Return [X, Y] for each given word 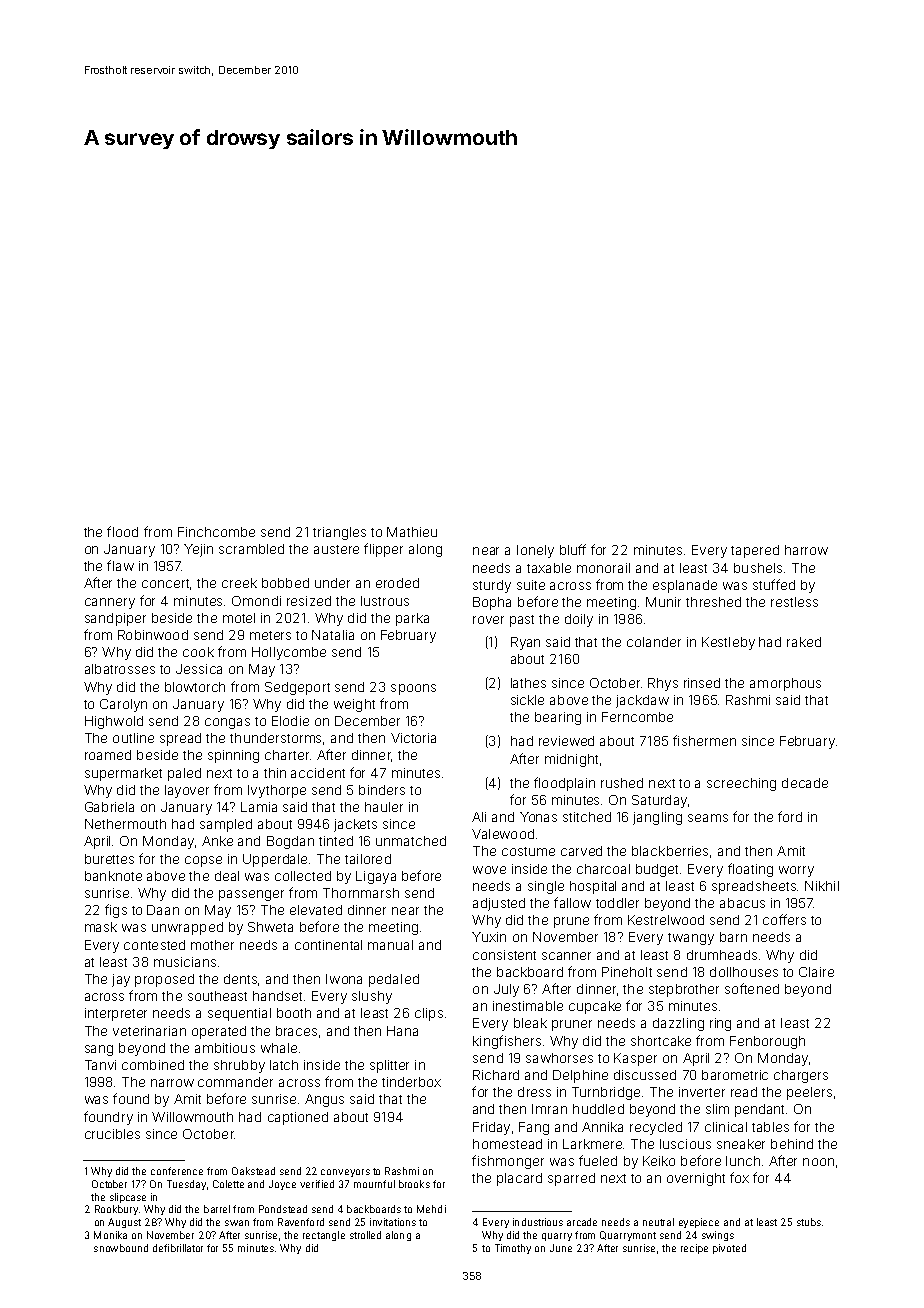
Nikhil [822, 886]
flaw [120, 565]
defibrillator [178, 1248]
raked [804, 642]
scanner [566, 956]
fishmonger [508, 1162]
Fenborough [767, 1042]
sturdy [492, 586]
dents [240, 979]
